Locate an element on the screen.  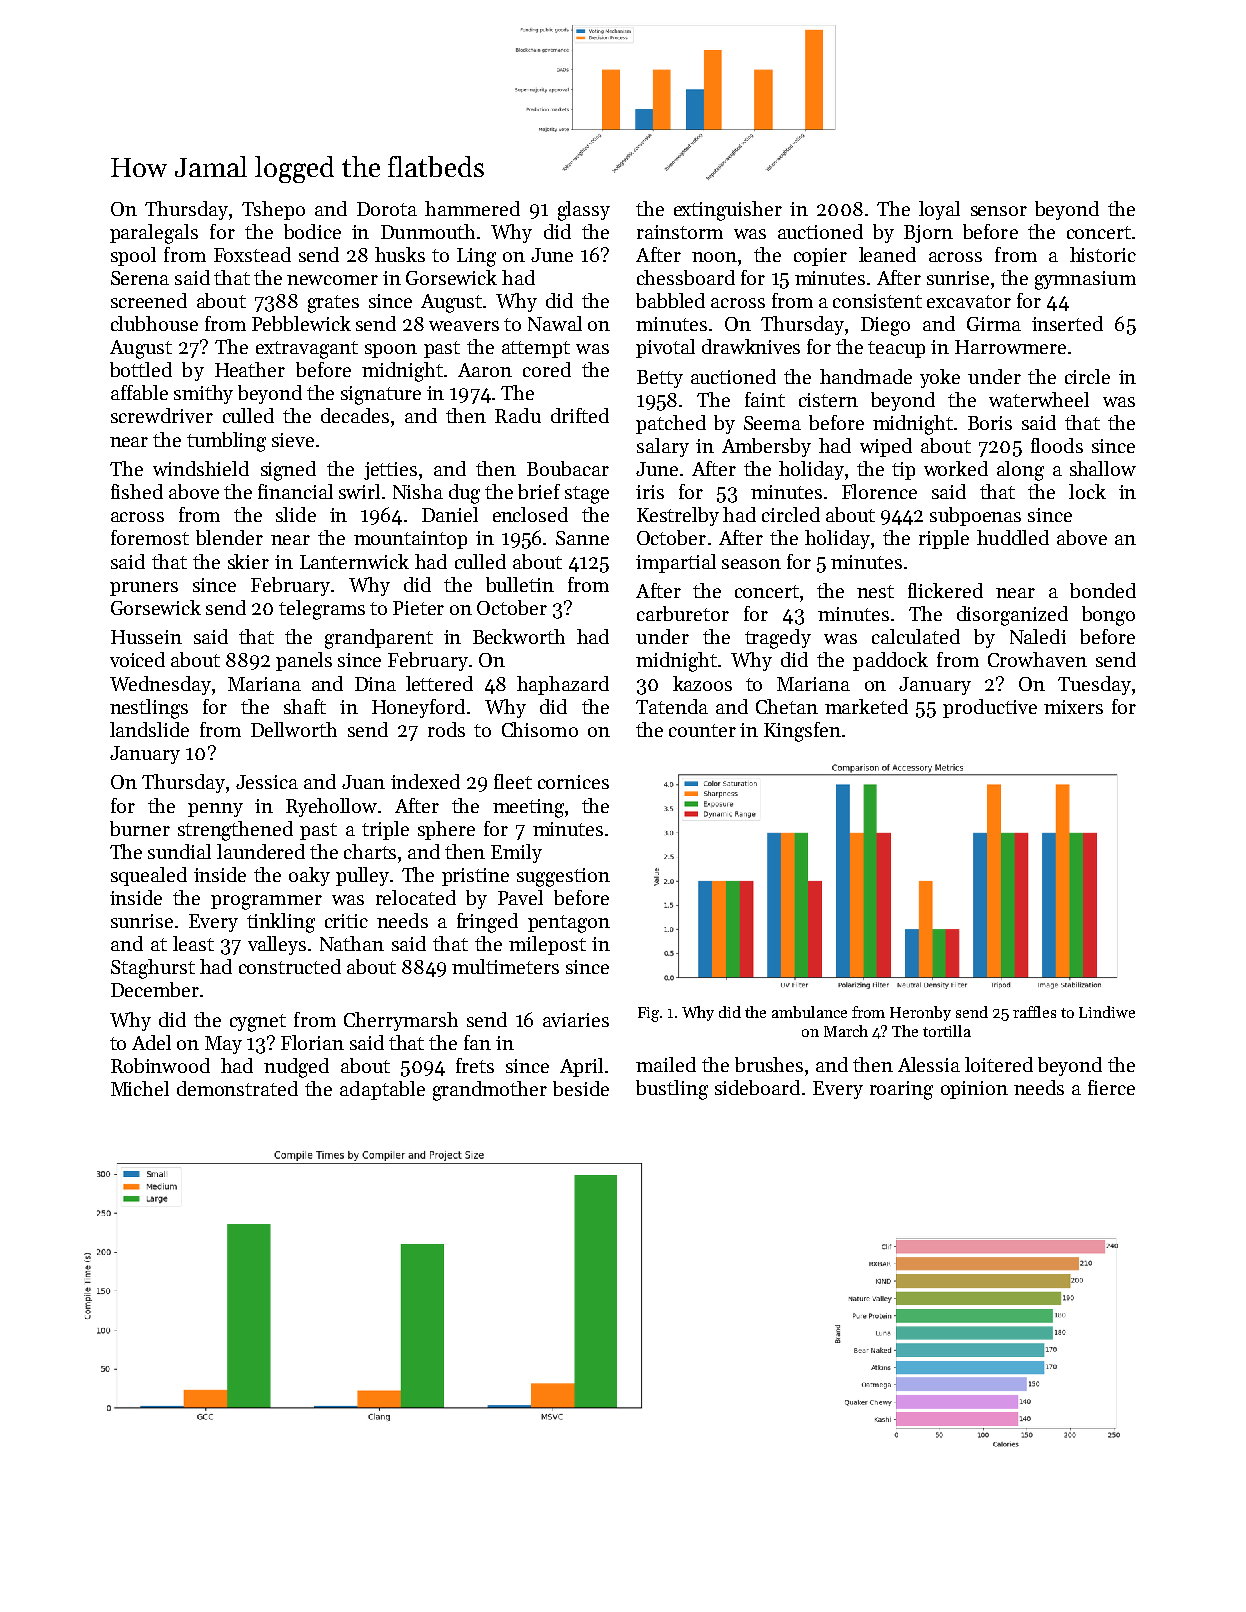
meeting is located at coordinates (528, 808).
